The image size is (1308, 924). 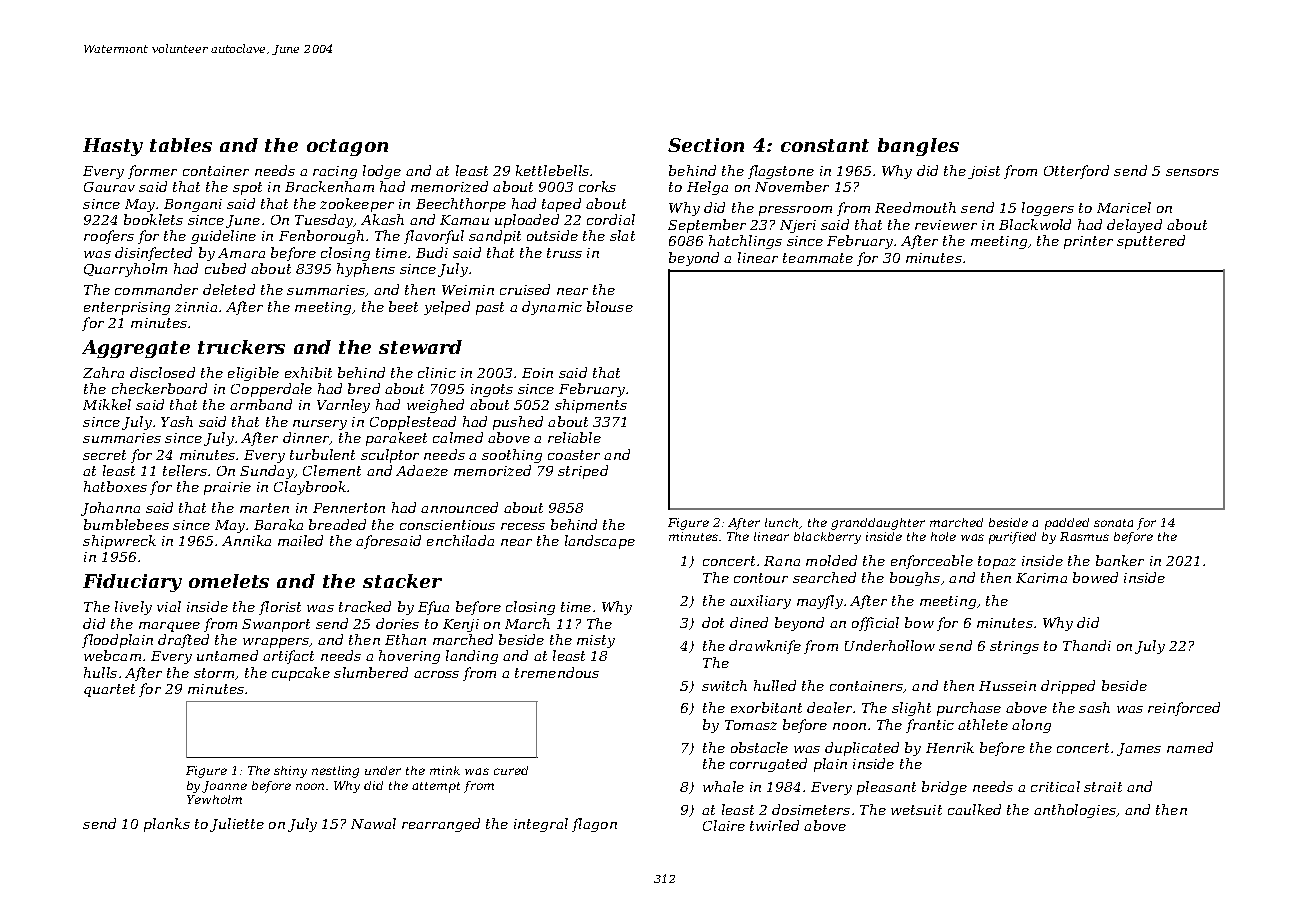 What do you see at coordinates (511, 770) in the page?
I see `cured` at bounding box center [511, 770].
